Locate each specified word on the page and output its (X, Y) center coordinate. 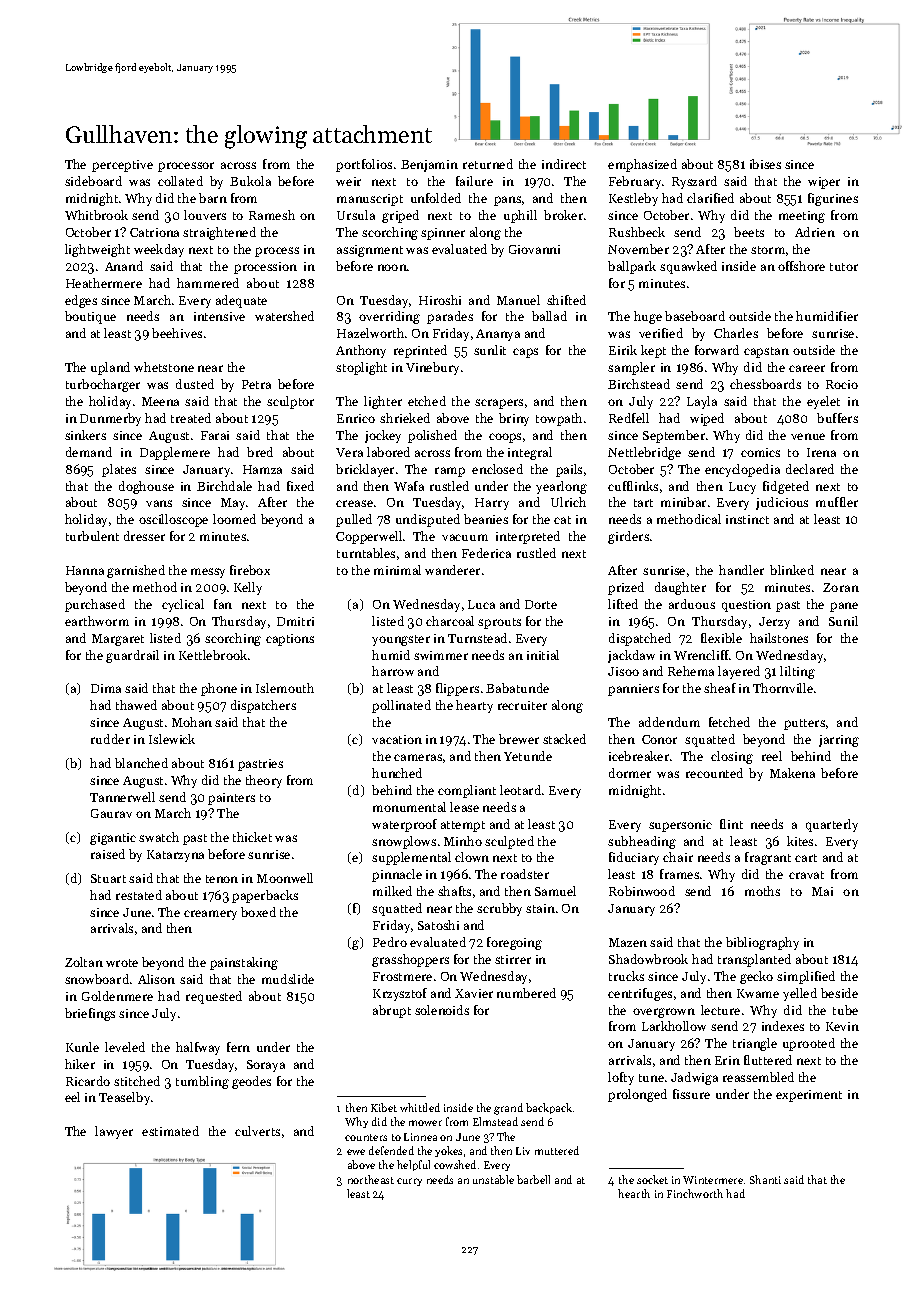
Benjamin (429, 166)
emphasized (642, 165)
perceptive (122, 166)
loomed (234, 519)
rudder (110, 739)
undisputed (428, 520)
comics (760, 452)
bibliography (762, 943)
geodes (251, 1082)
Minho (463, 841)
